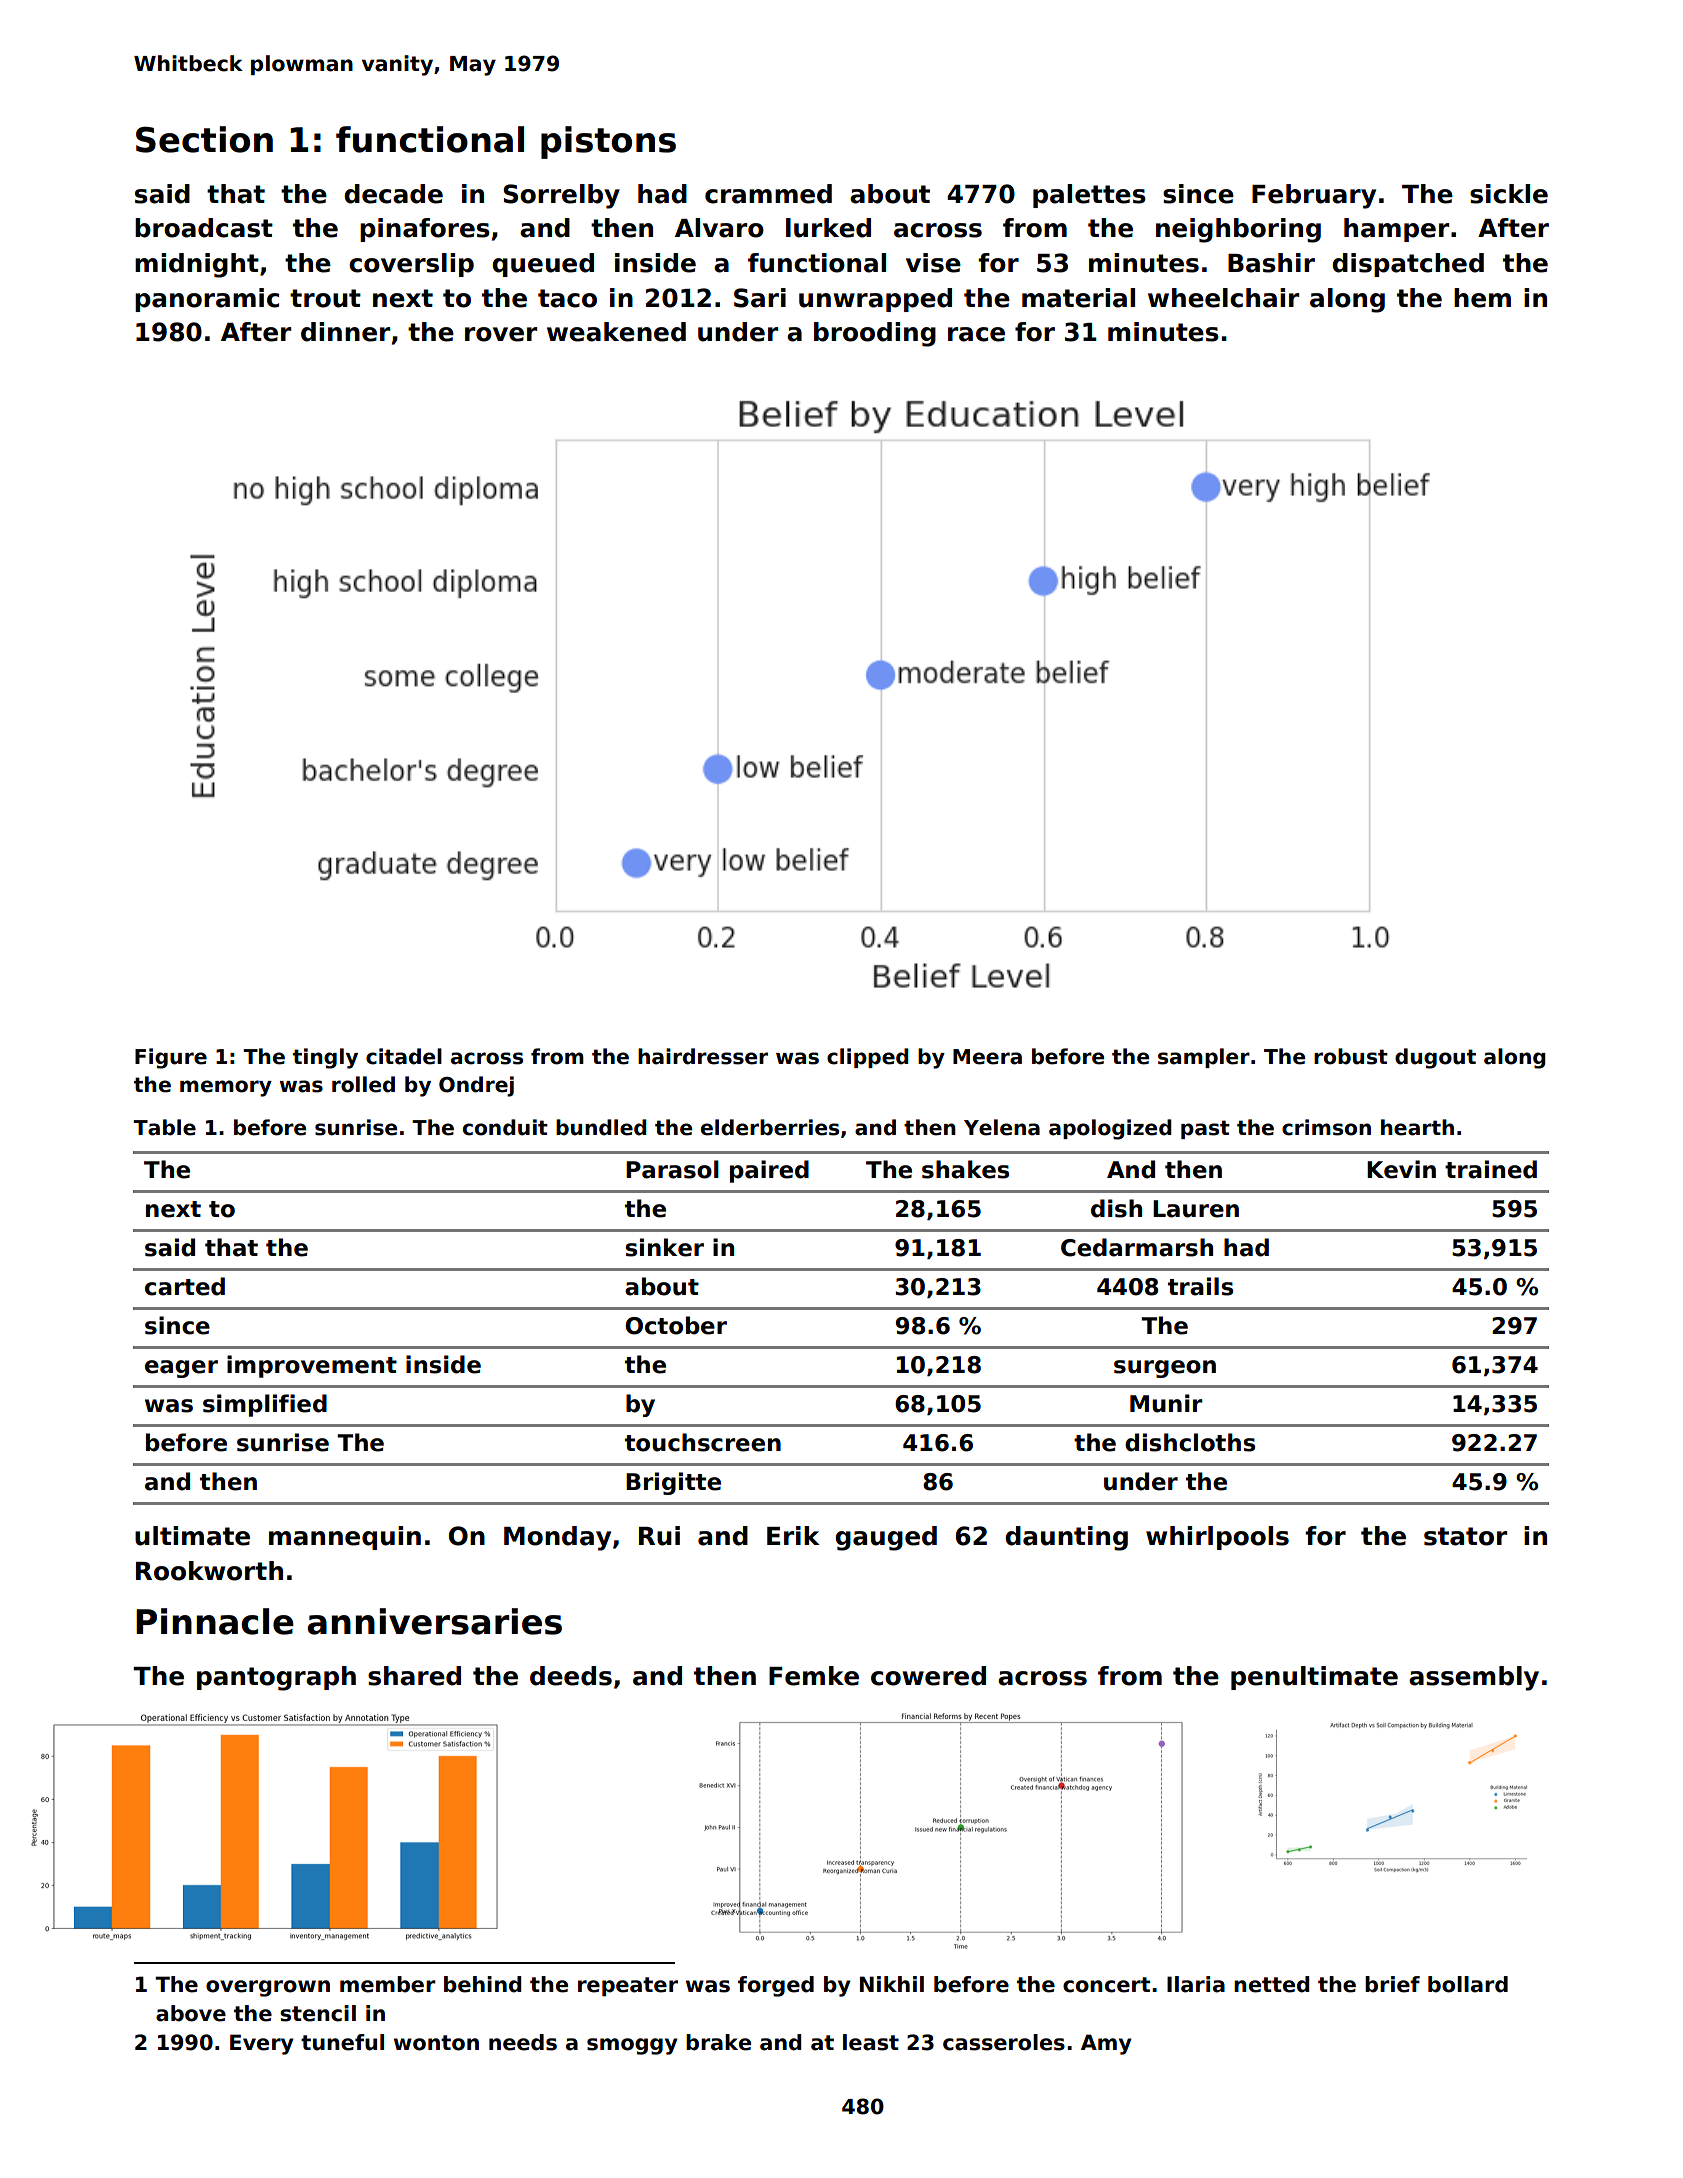 The height and width of the screenshot is (2178, 1683). What do you see at coordinates (1482, 298) in the screenshot?
I see `hem` at bounding box center [1482, 298].
